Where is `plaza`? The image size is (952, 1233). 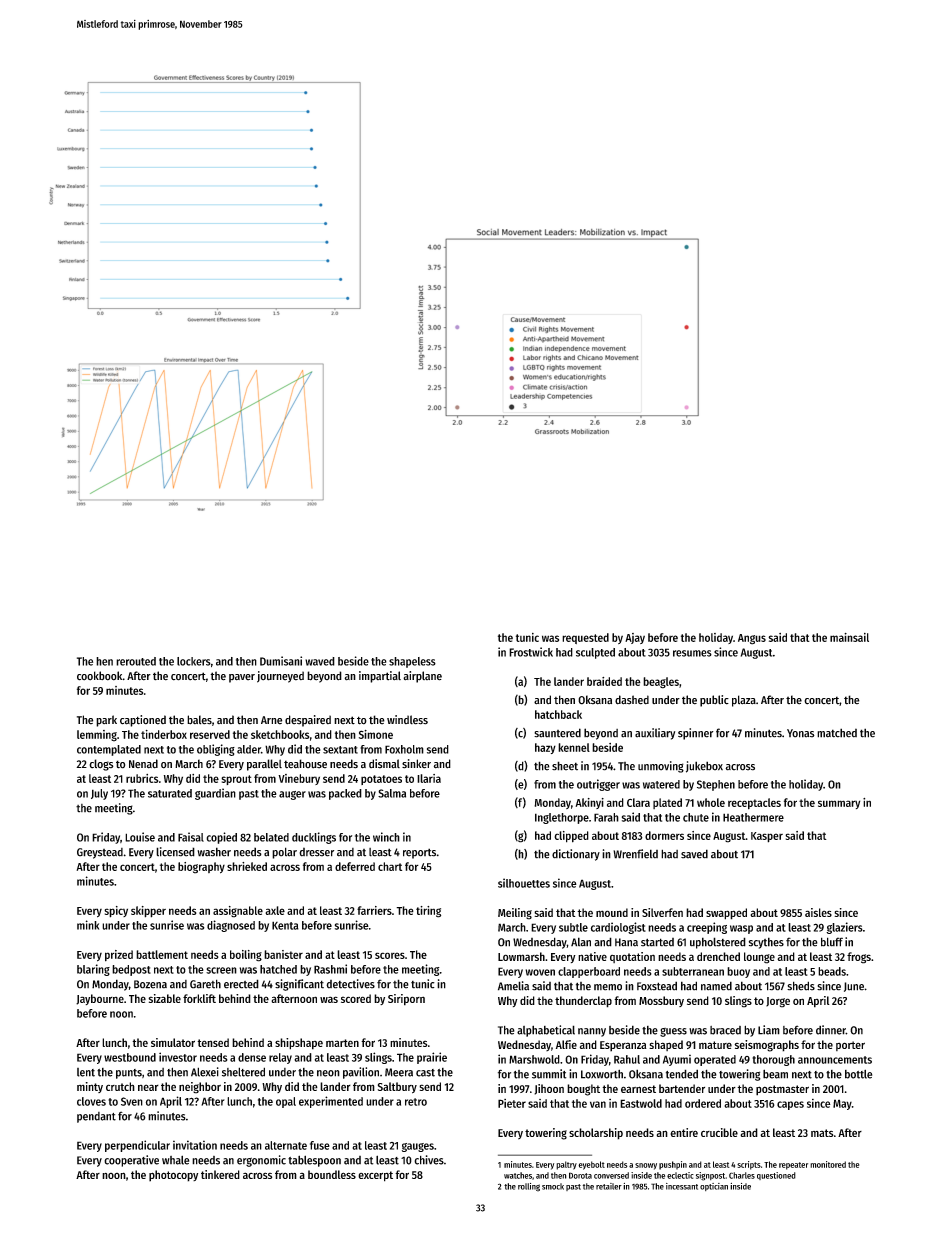 plaza is located at coordinates (744, 701).
